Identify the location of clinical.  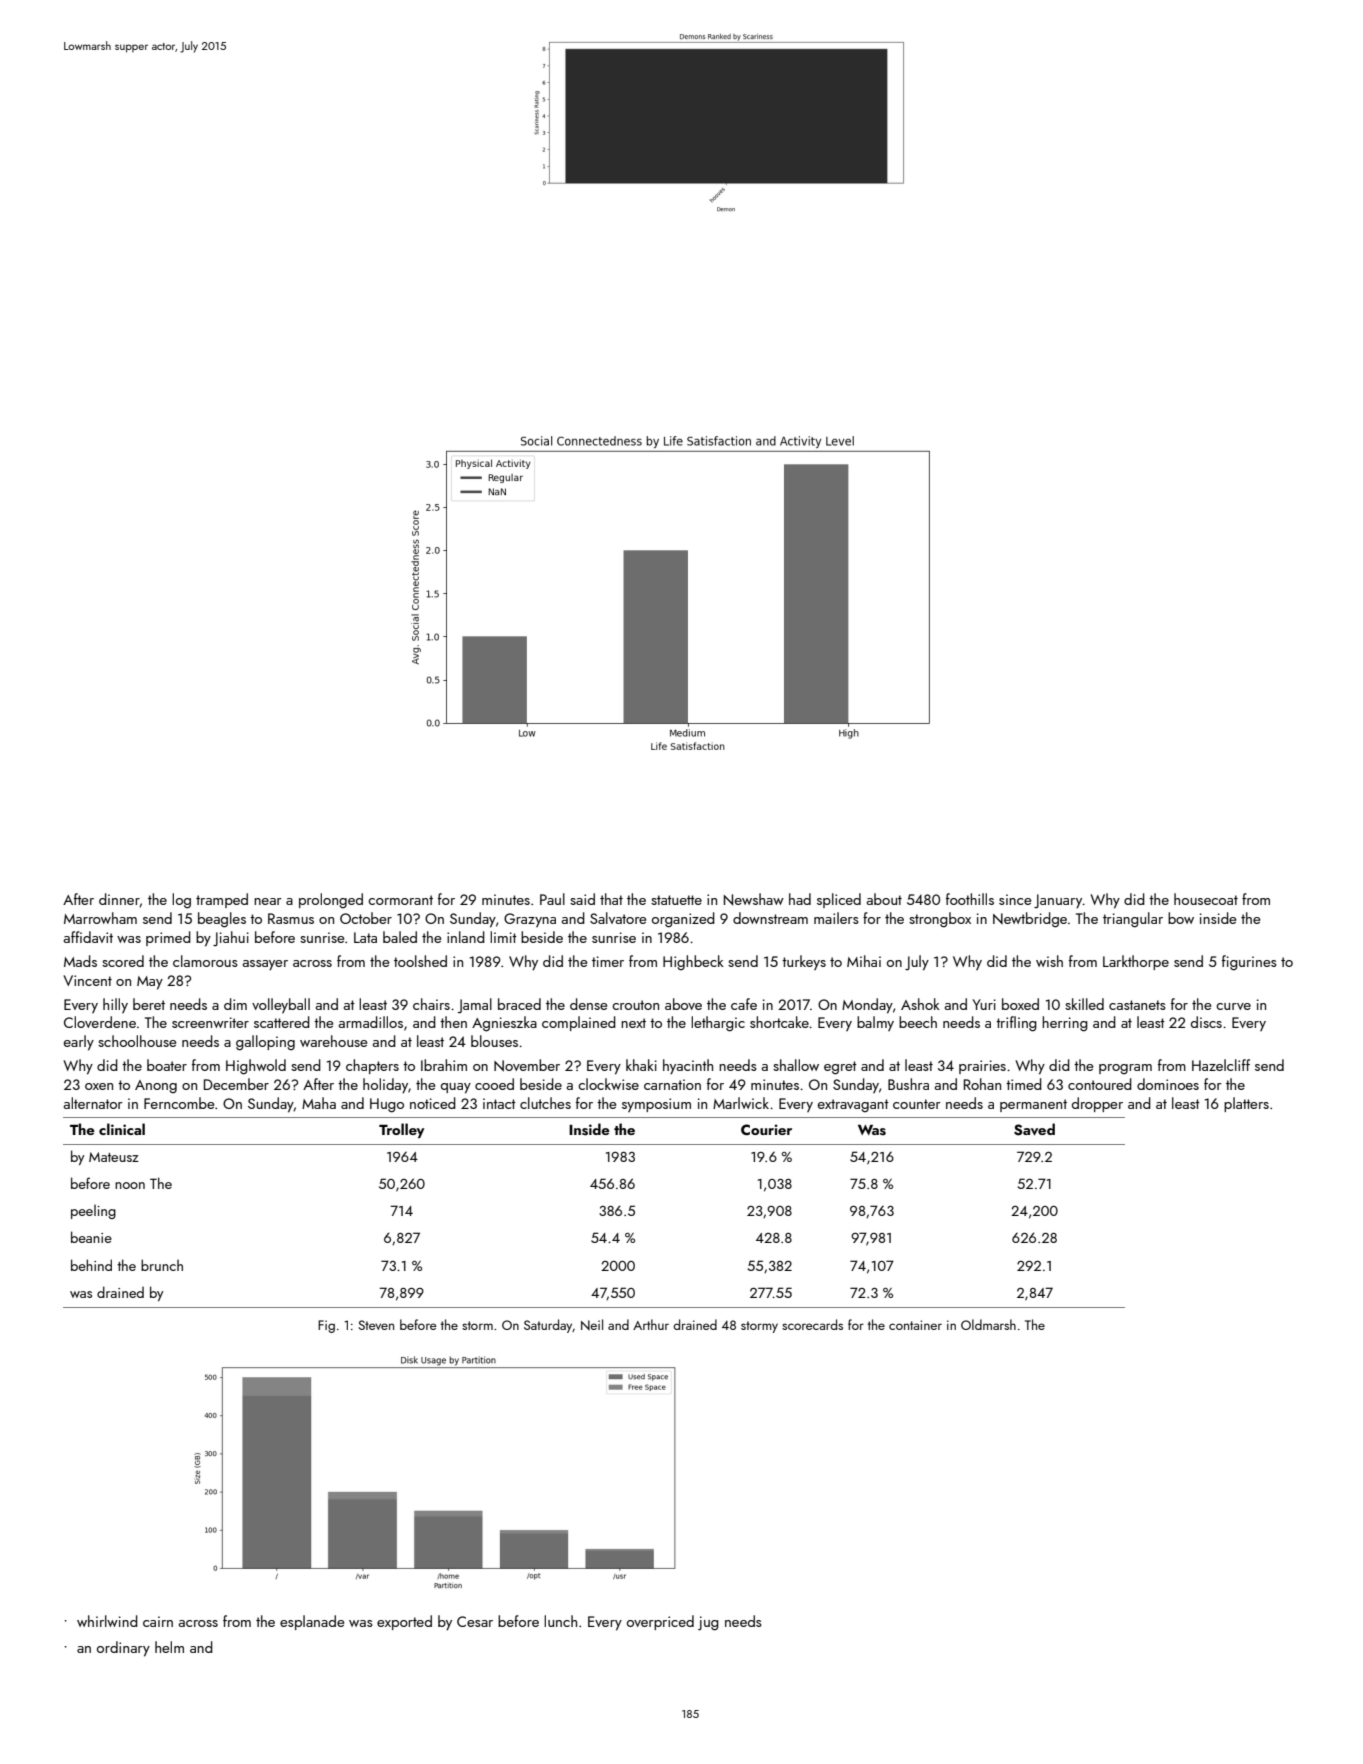
(122, 1129).
